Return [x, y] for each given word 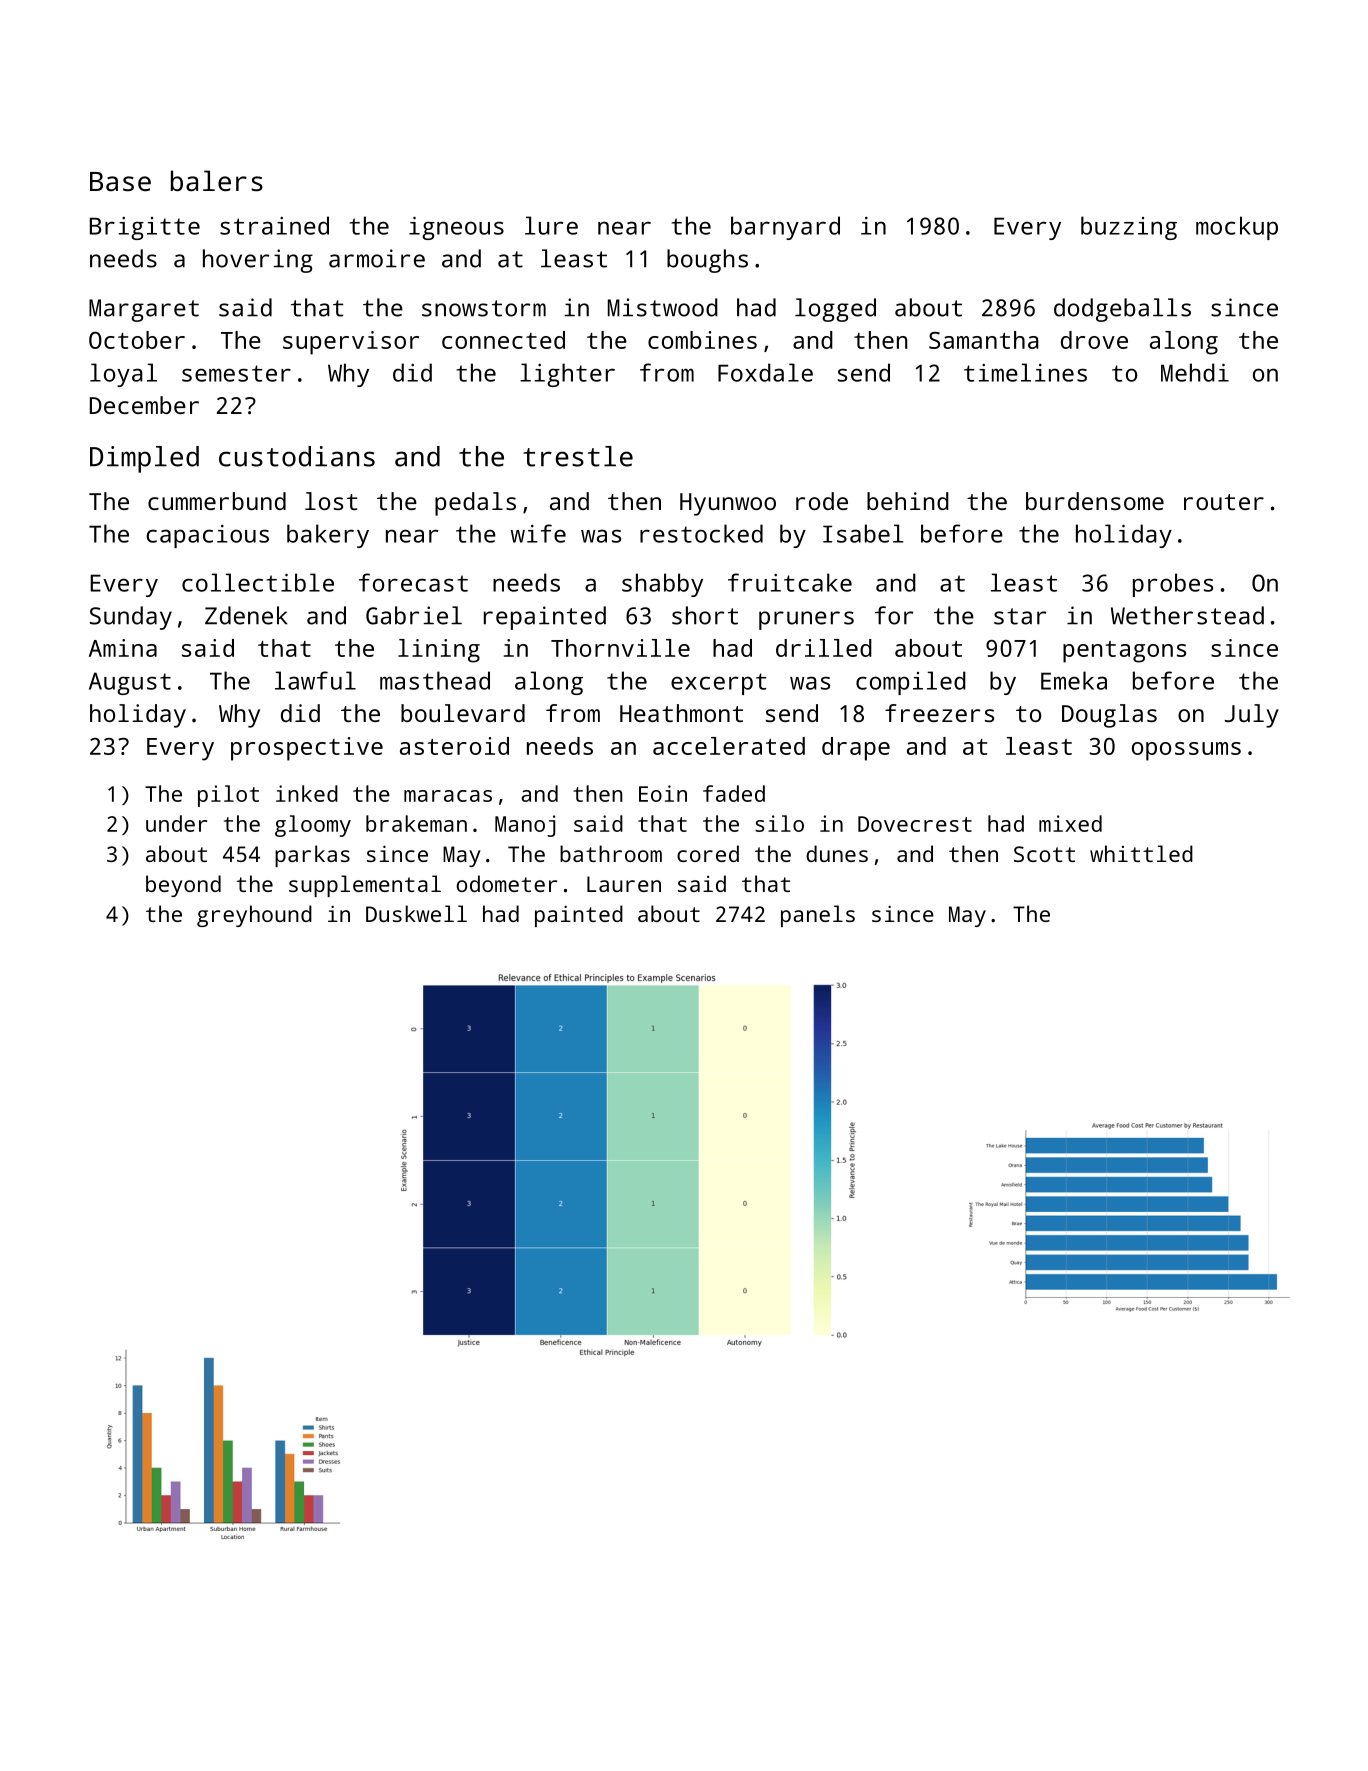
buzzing [1129, 228]
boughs [707, 261]
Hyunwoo [728, 504]
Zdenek [246, 615]
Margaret [144, 310]
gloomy [313, 826]
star [1020, 616]
